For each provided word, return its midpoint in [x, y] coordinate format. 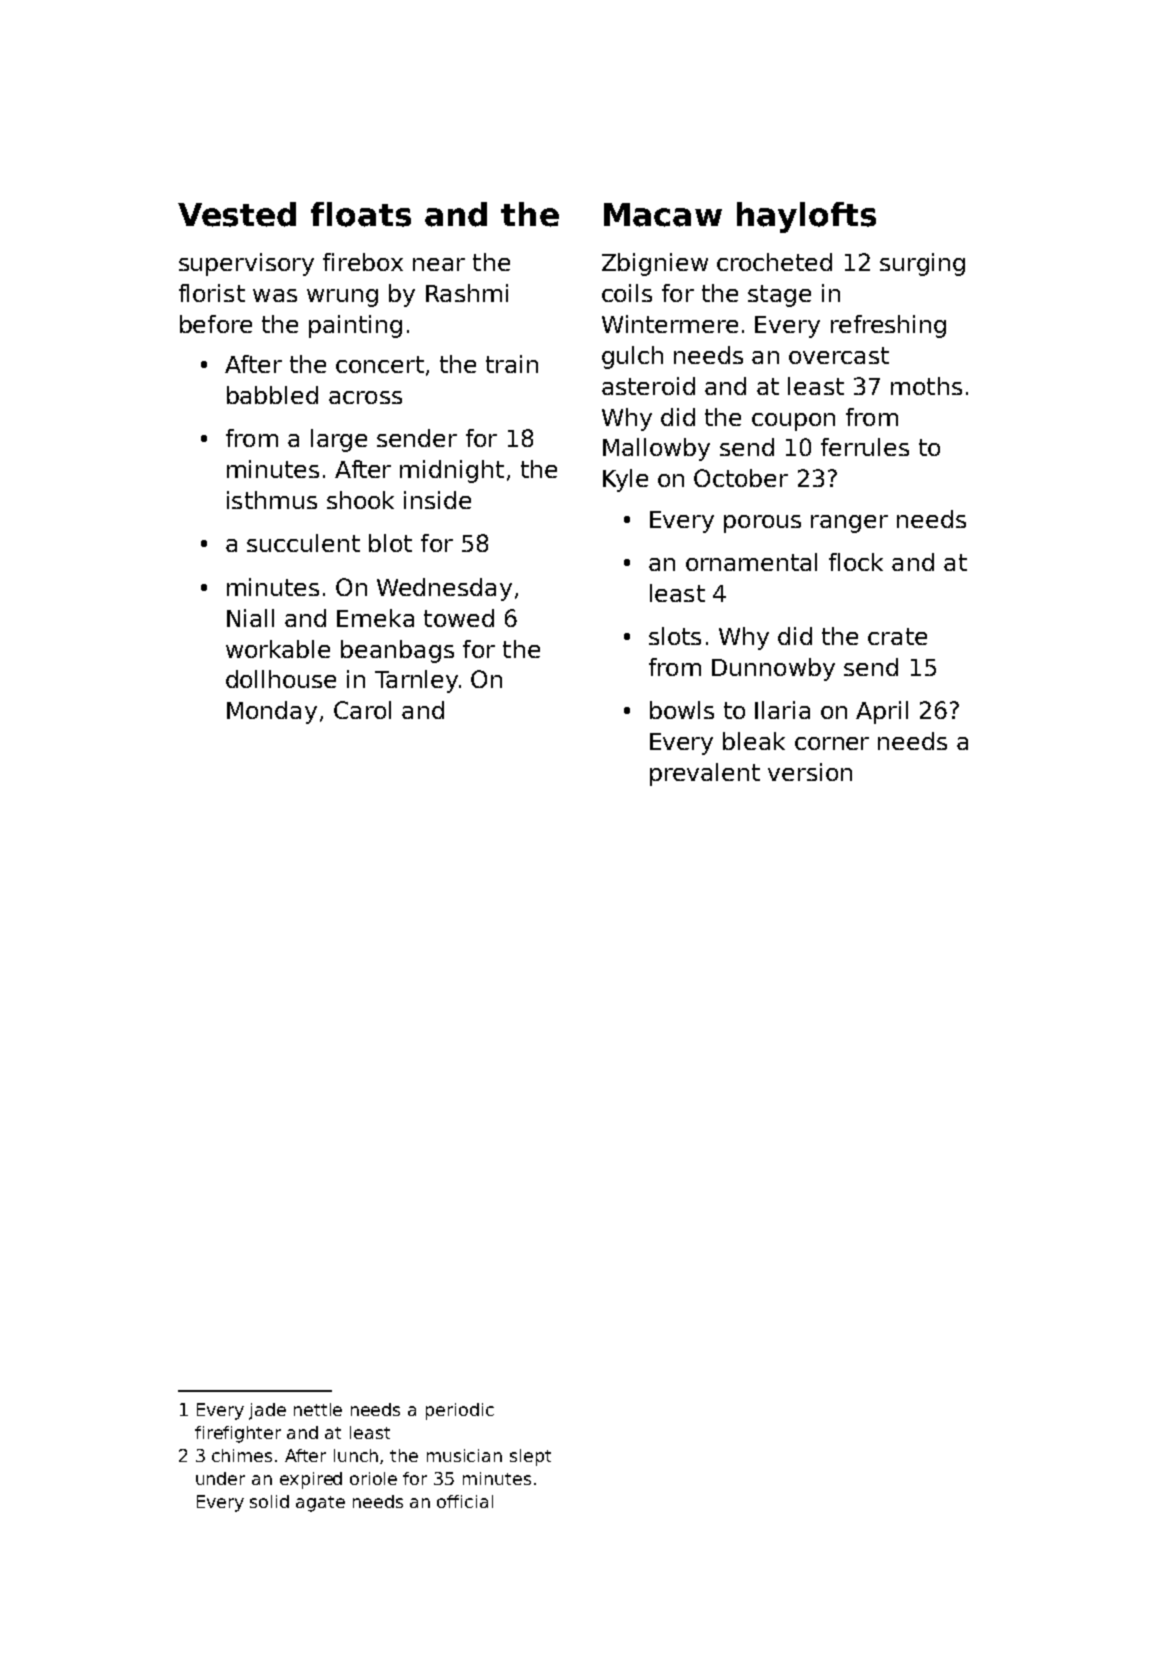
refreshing [888, 326]
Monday [272, 712]
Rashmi [467, 293]
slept [530, 1457]
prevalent [705, 774]
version [810, 772]
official [465, 1501]
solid [269, 1501]
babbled [272, 395]
